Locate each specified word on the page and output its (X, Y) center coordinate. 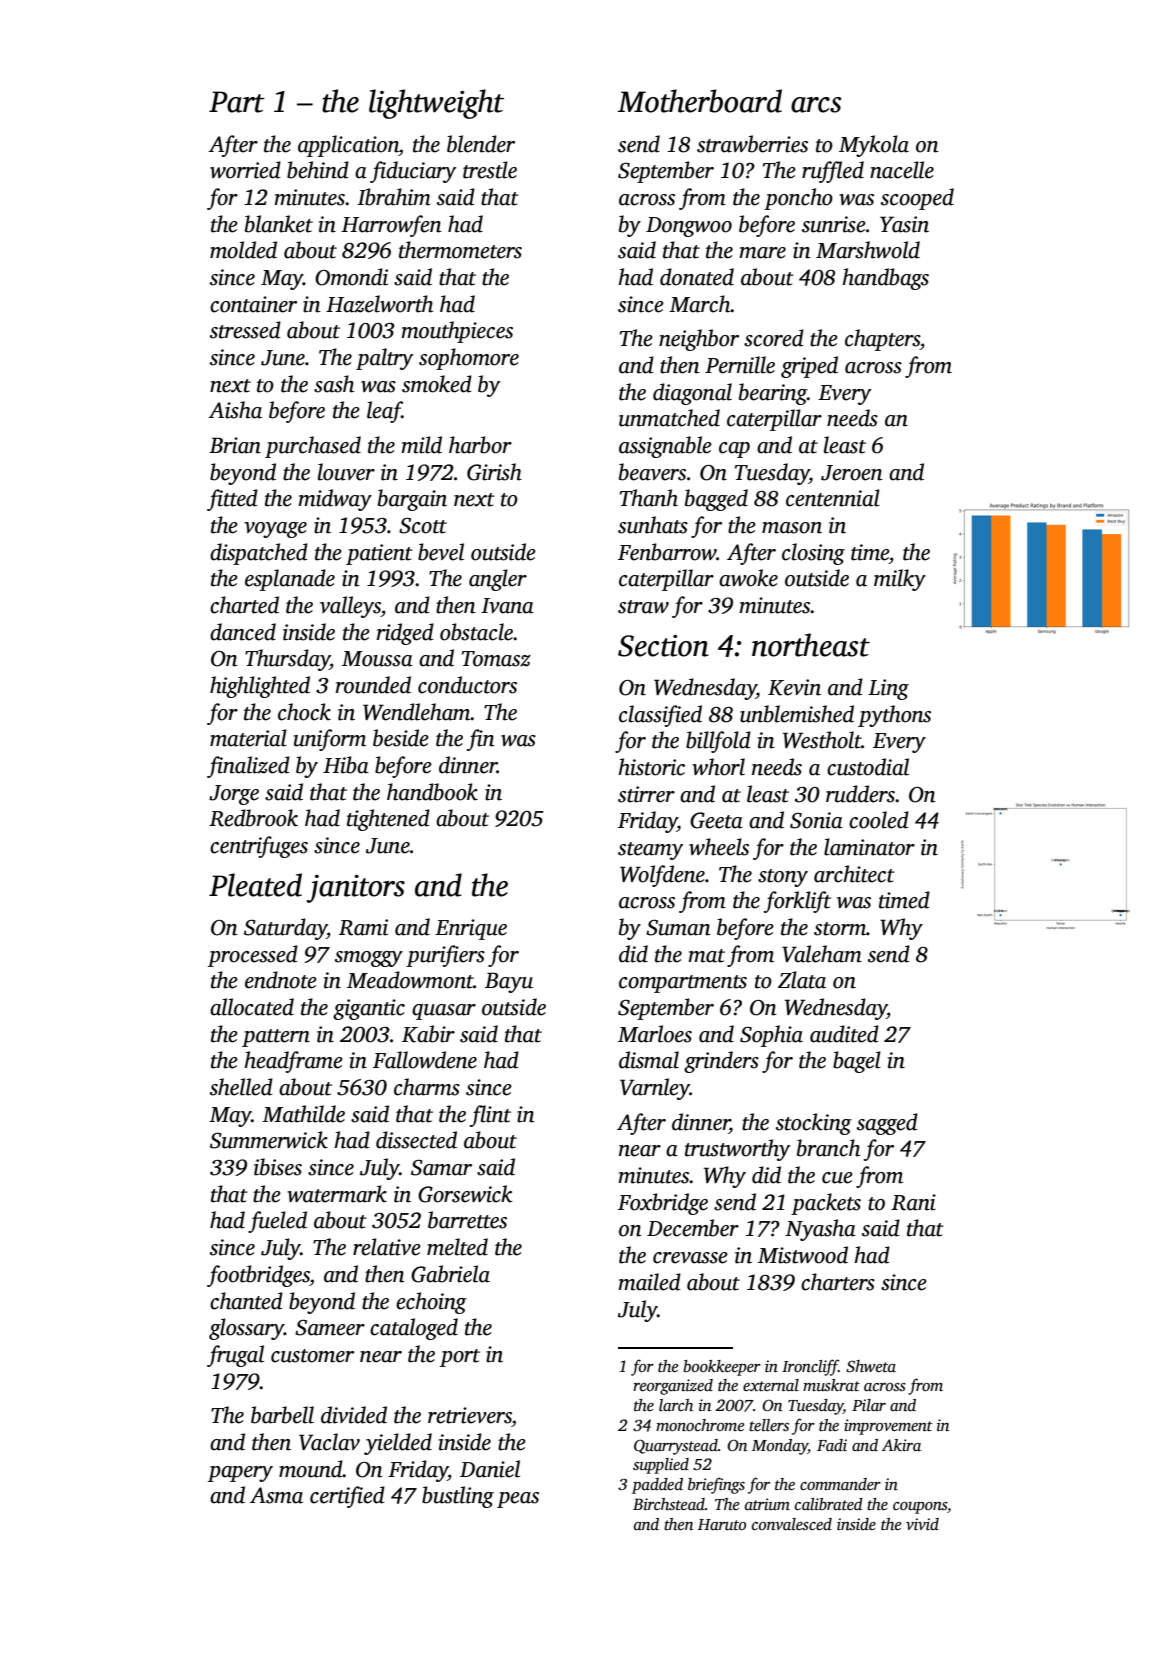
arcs (816, 105)
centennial (833, 498)
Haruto (722, 1524)
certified (347, 1497)
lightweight (436, 104)
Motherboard (700, 101)
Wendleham (417, 712)
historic (651, 767)
